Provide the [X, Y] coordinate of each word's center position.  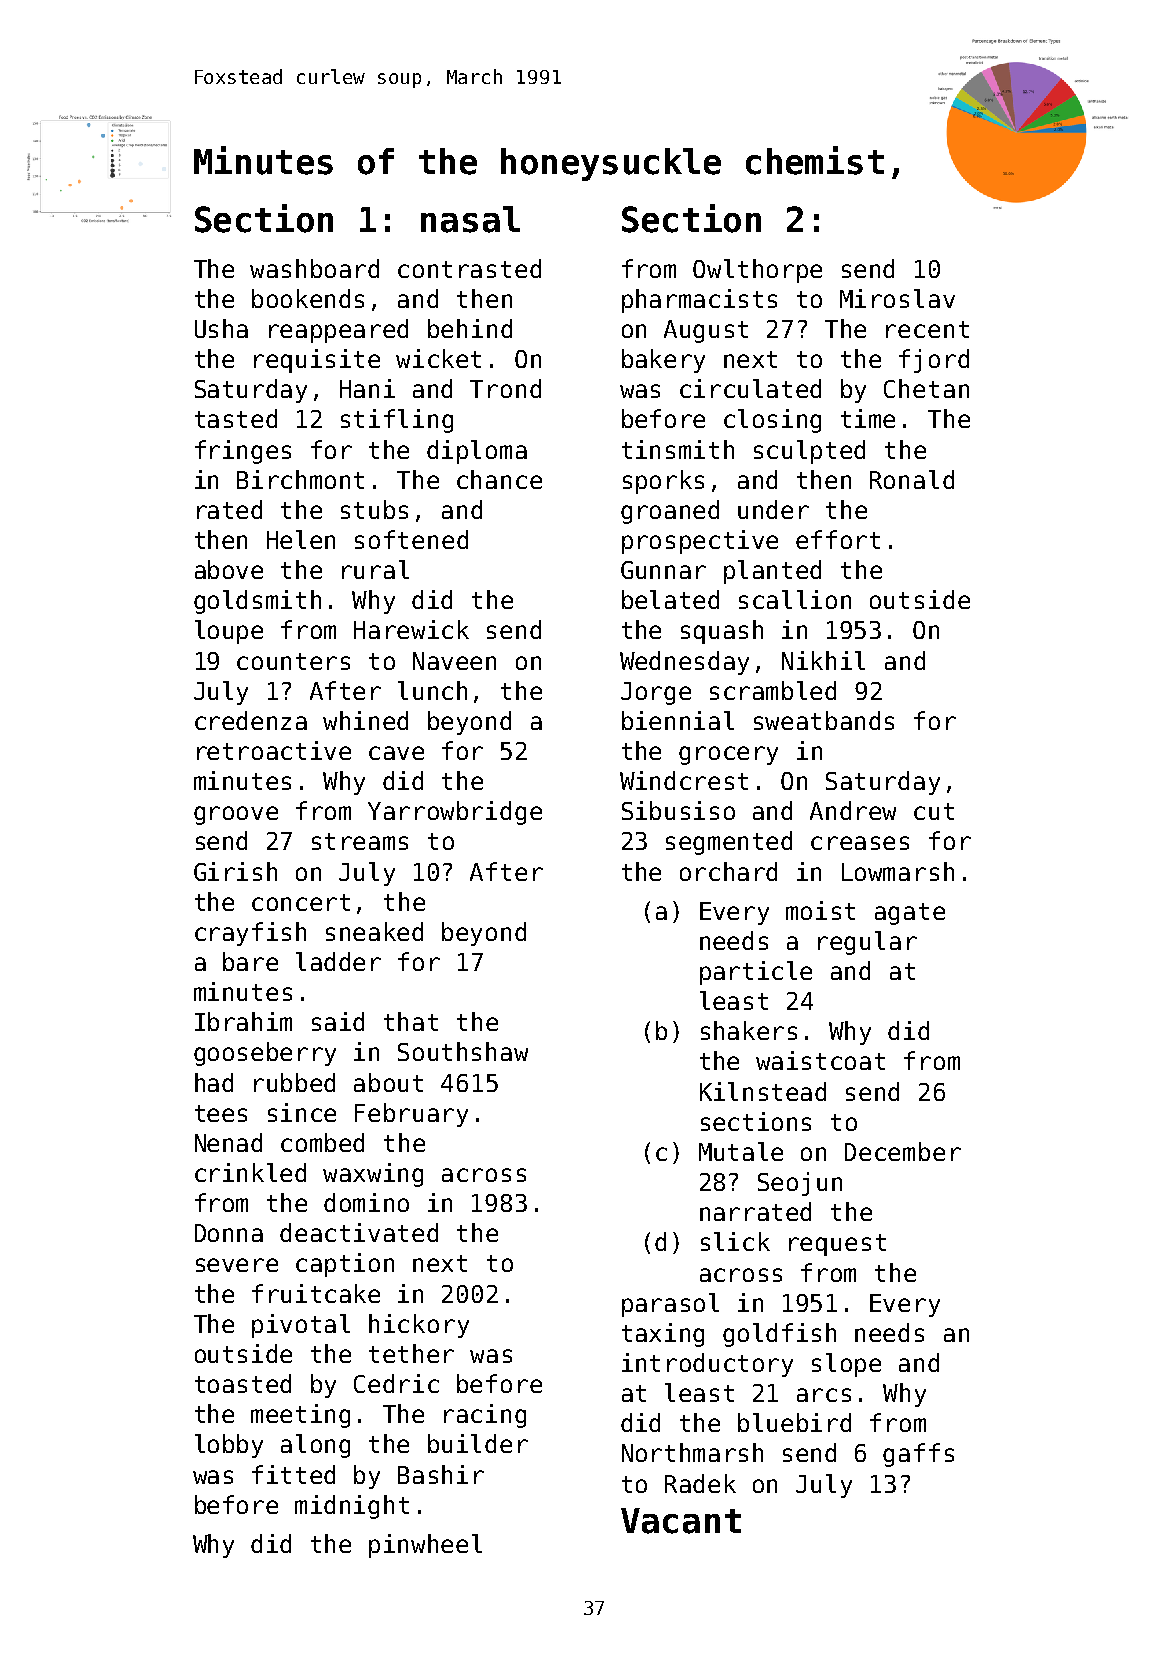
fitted [293, 1474]
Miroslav [897, 298]
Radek [700, 1483]
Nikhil [823, 660]
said [338, 1021]
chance [499, 479]
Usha [221, 328]
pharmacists [699, 301]
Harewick [411, 629]
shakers [749, 1030]
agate [910, 914]
